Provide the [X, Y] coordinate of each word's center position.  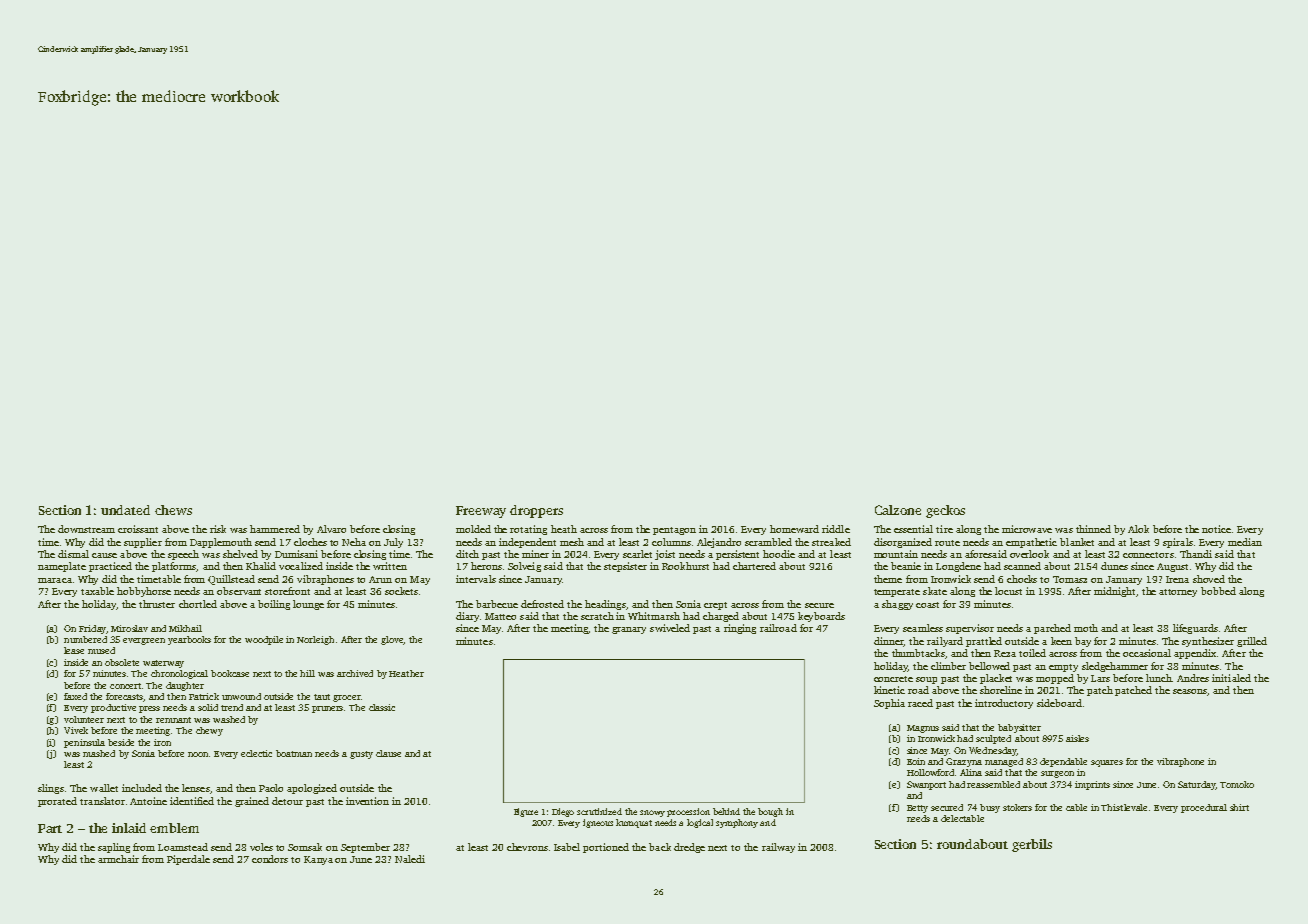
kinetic [889, 690]
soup [926, 680]
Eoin [916, 761]
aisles [1077, 738]
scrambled [768, 542]
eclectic [256, 753]
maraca [55, 580]
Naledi [410, 859]
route [947, 543]
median [1245, 542]
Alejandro [719, 543]
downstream [86, 529]
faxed [75, 696]
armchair [118, 859]
